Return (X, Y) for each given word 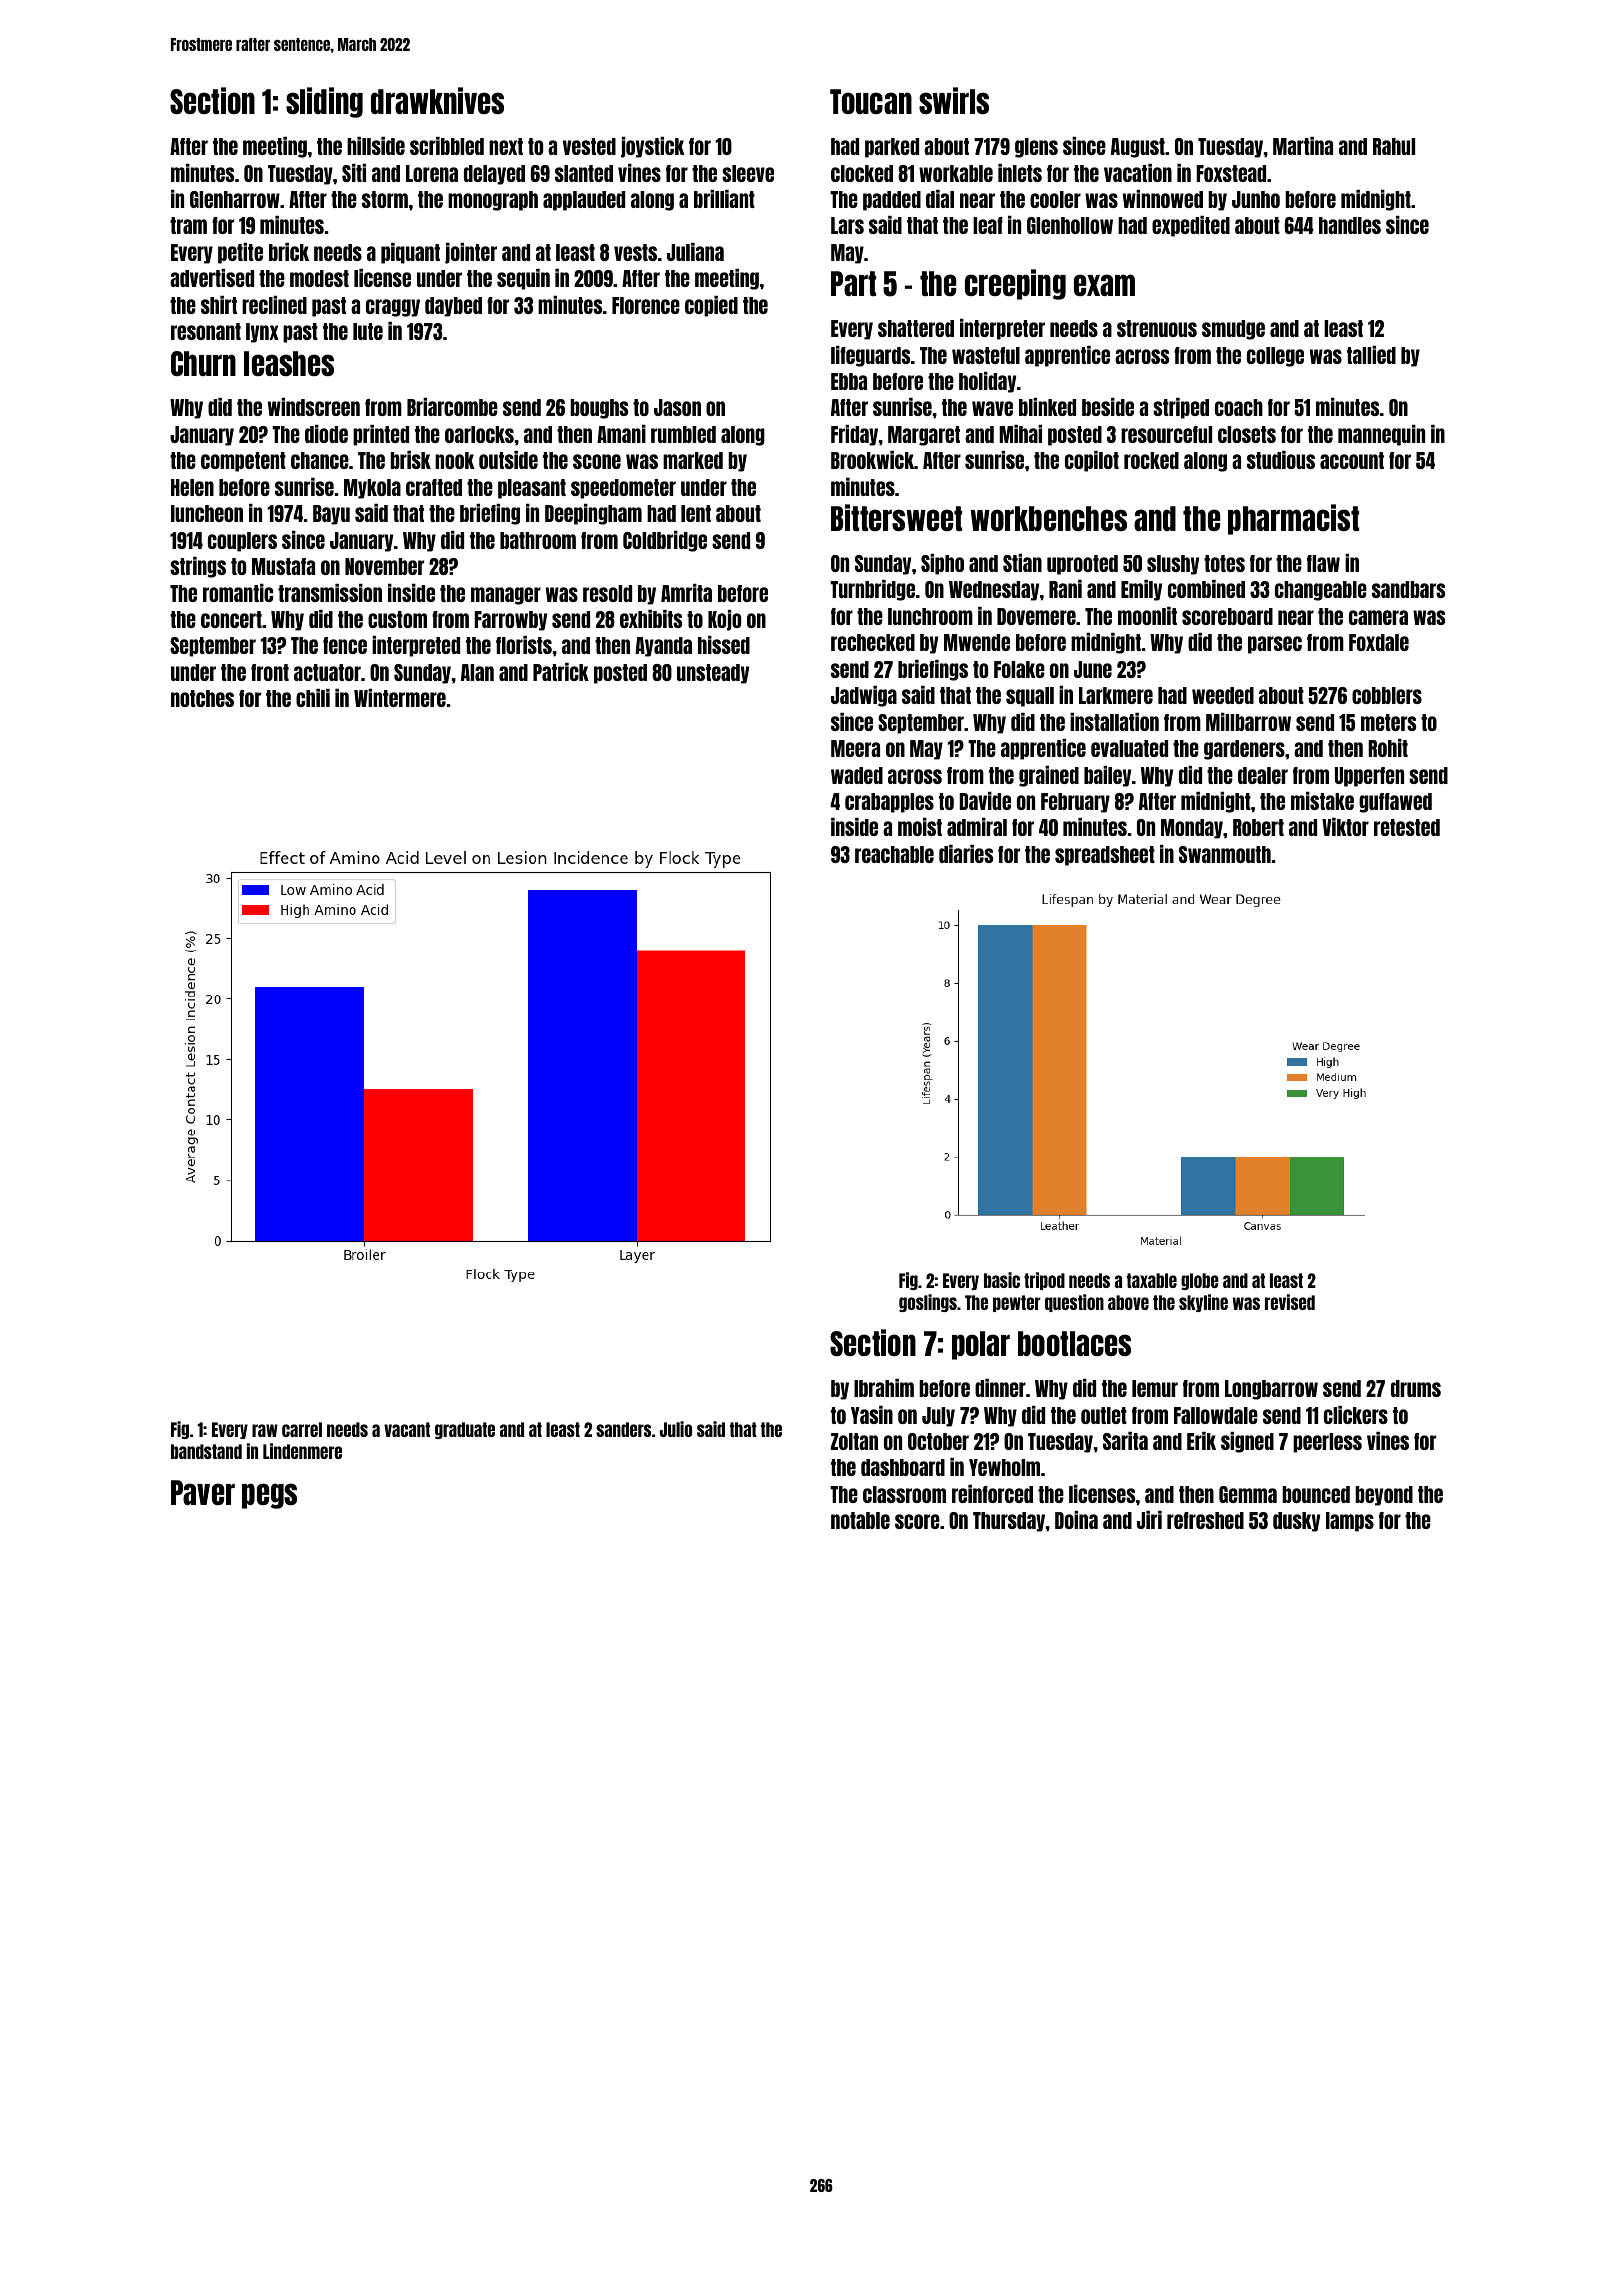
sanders (623, 1429)
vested (589, 146)
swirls (954, 100)
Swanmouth (1225, 854)
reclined (274, 305)
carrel (302, 1429)
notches (202, 698)
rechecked (873, 642)
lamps (1350, 1522)
